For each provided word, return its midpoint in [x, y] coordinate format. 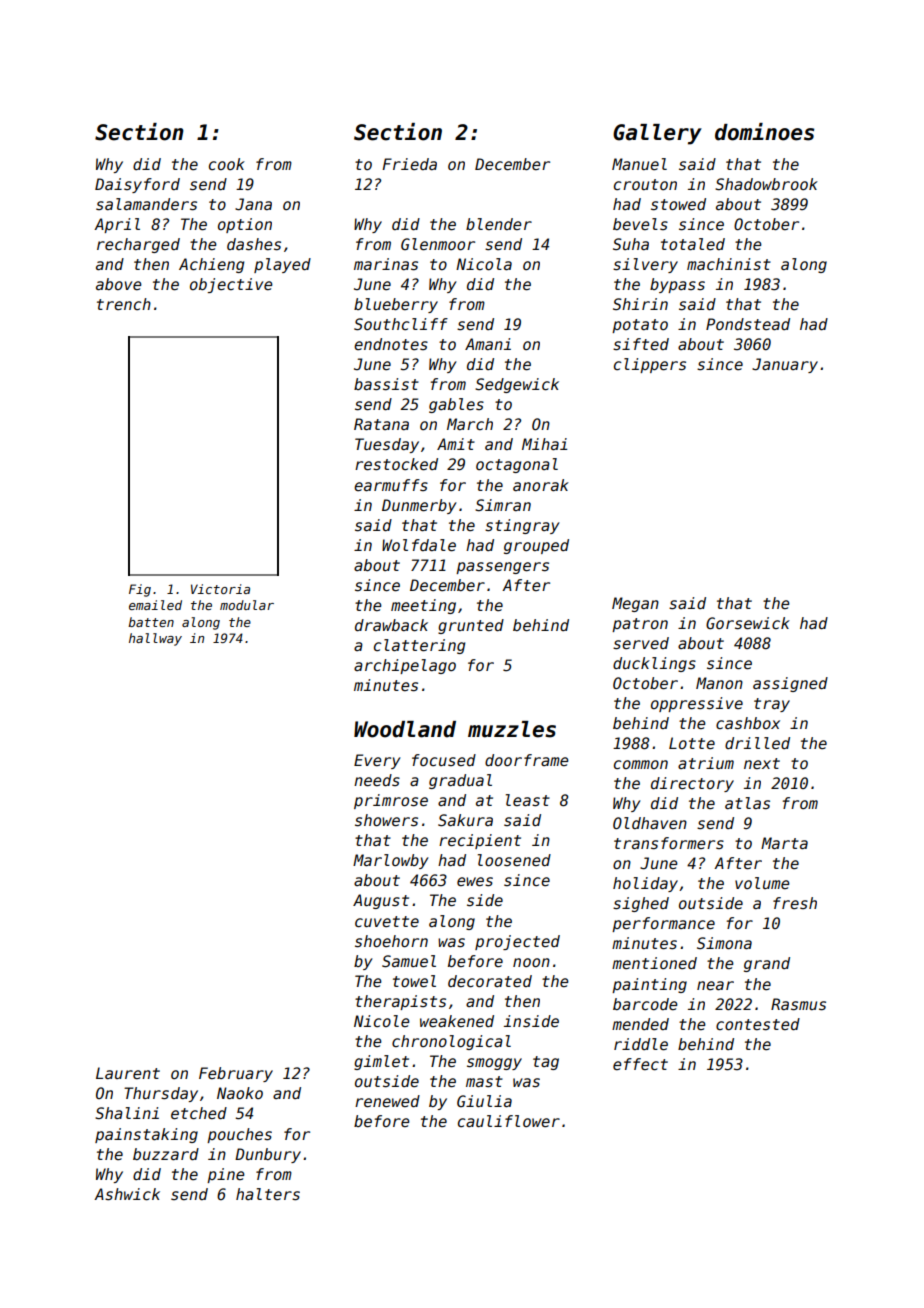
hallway [155, 639]
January [785, 365]
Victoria [220, 589]
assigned [790, 684]
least [528, 800]
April [117, 225]
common [641, 764]
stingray [522, 526]
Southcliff [401, 324]
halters [268, 1194]
